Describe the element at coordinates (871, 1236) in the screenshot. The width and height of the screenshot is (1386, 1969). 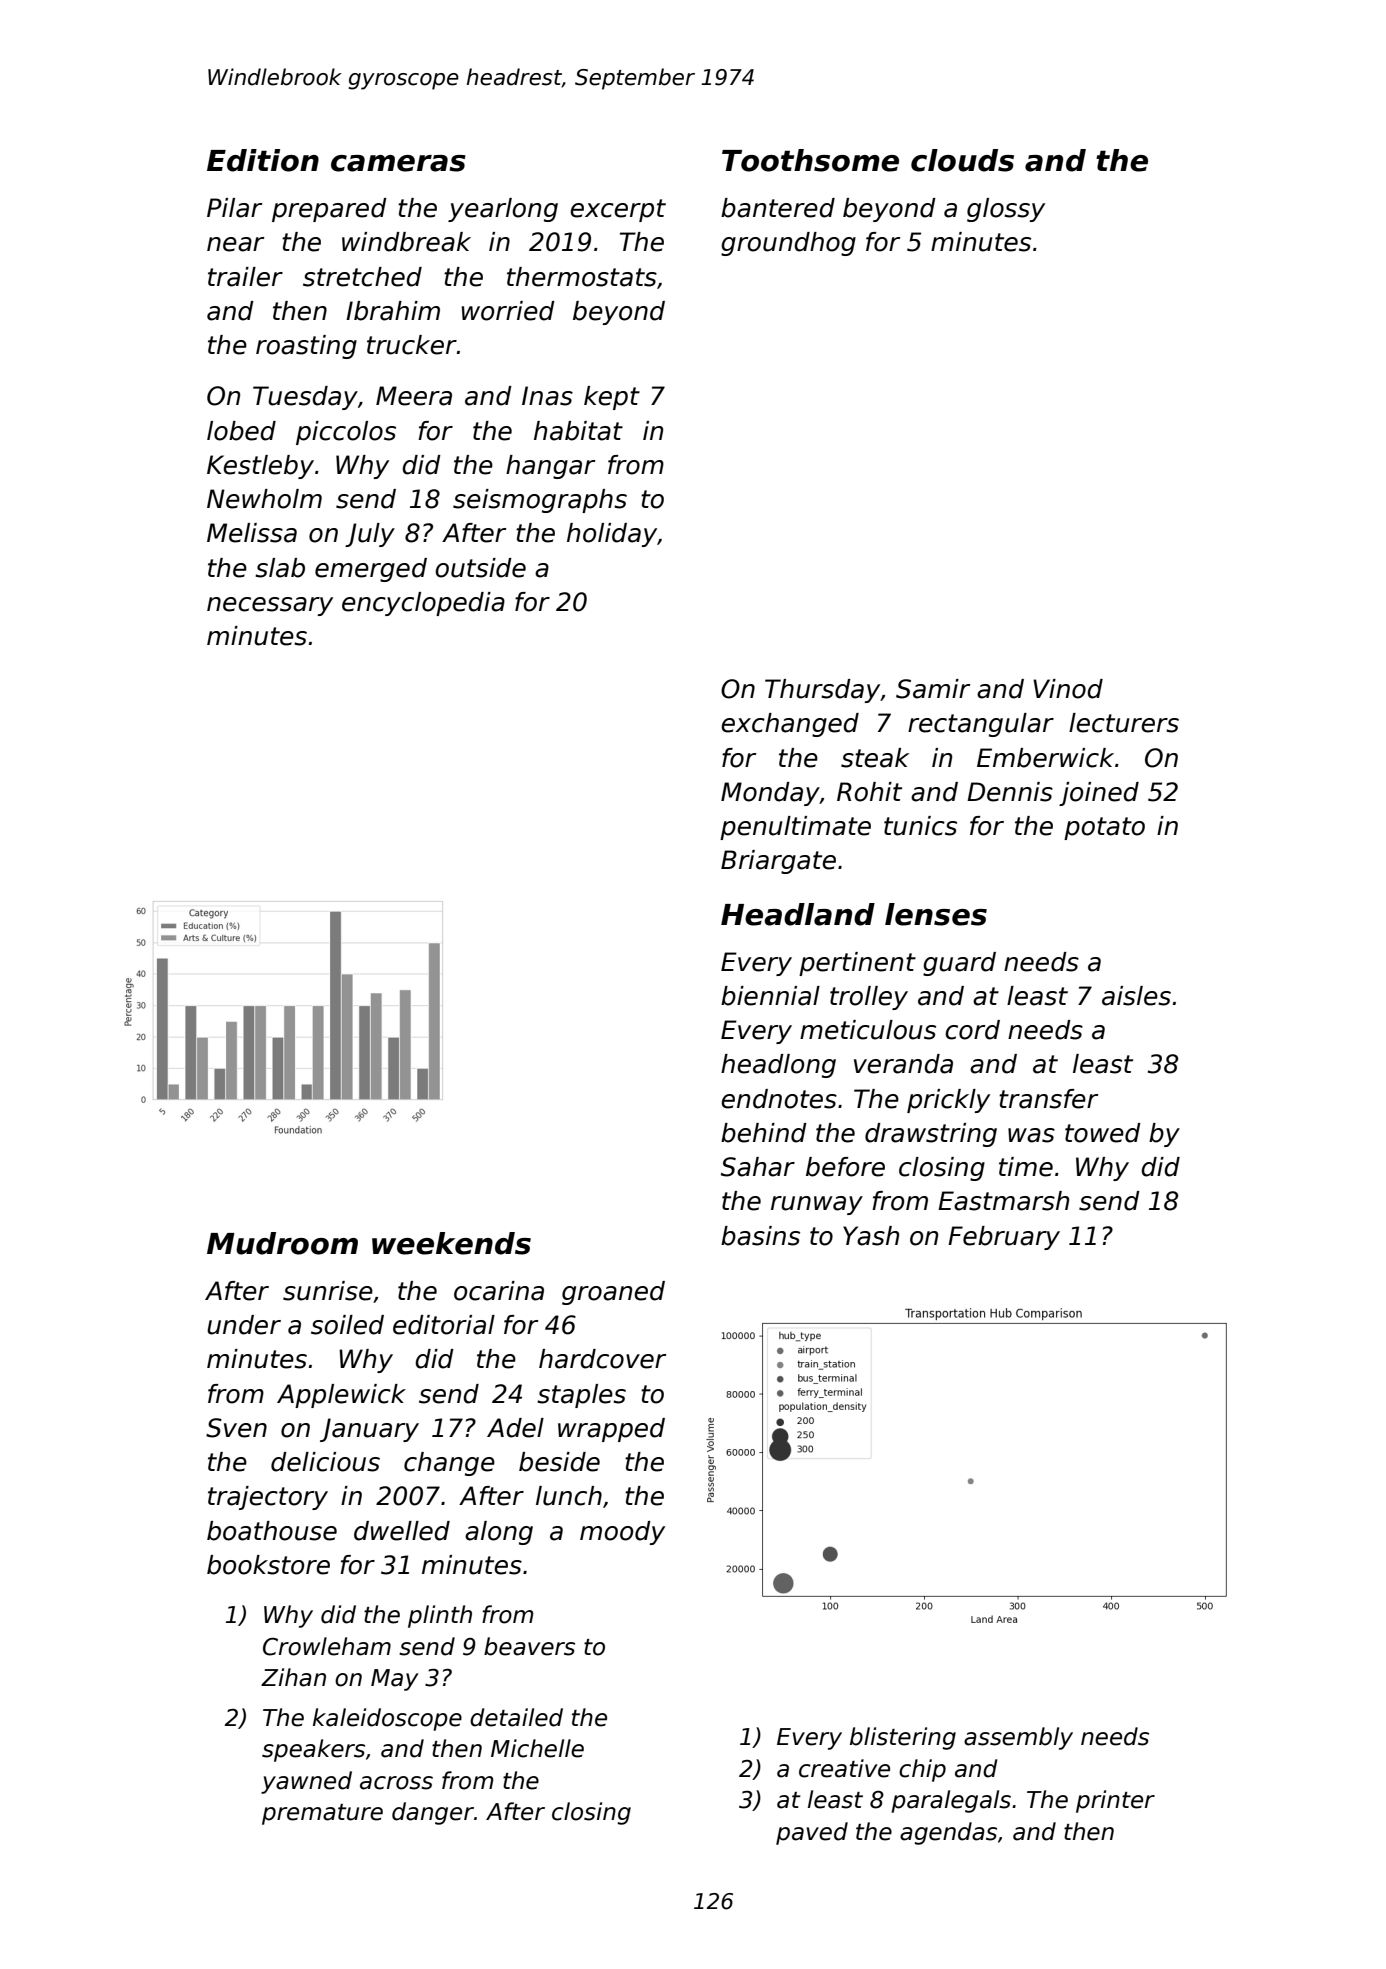
I see `Yash` at that location.
